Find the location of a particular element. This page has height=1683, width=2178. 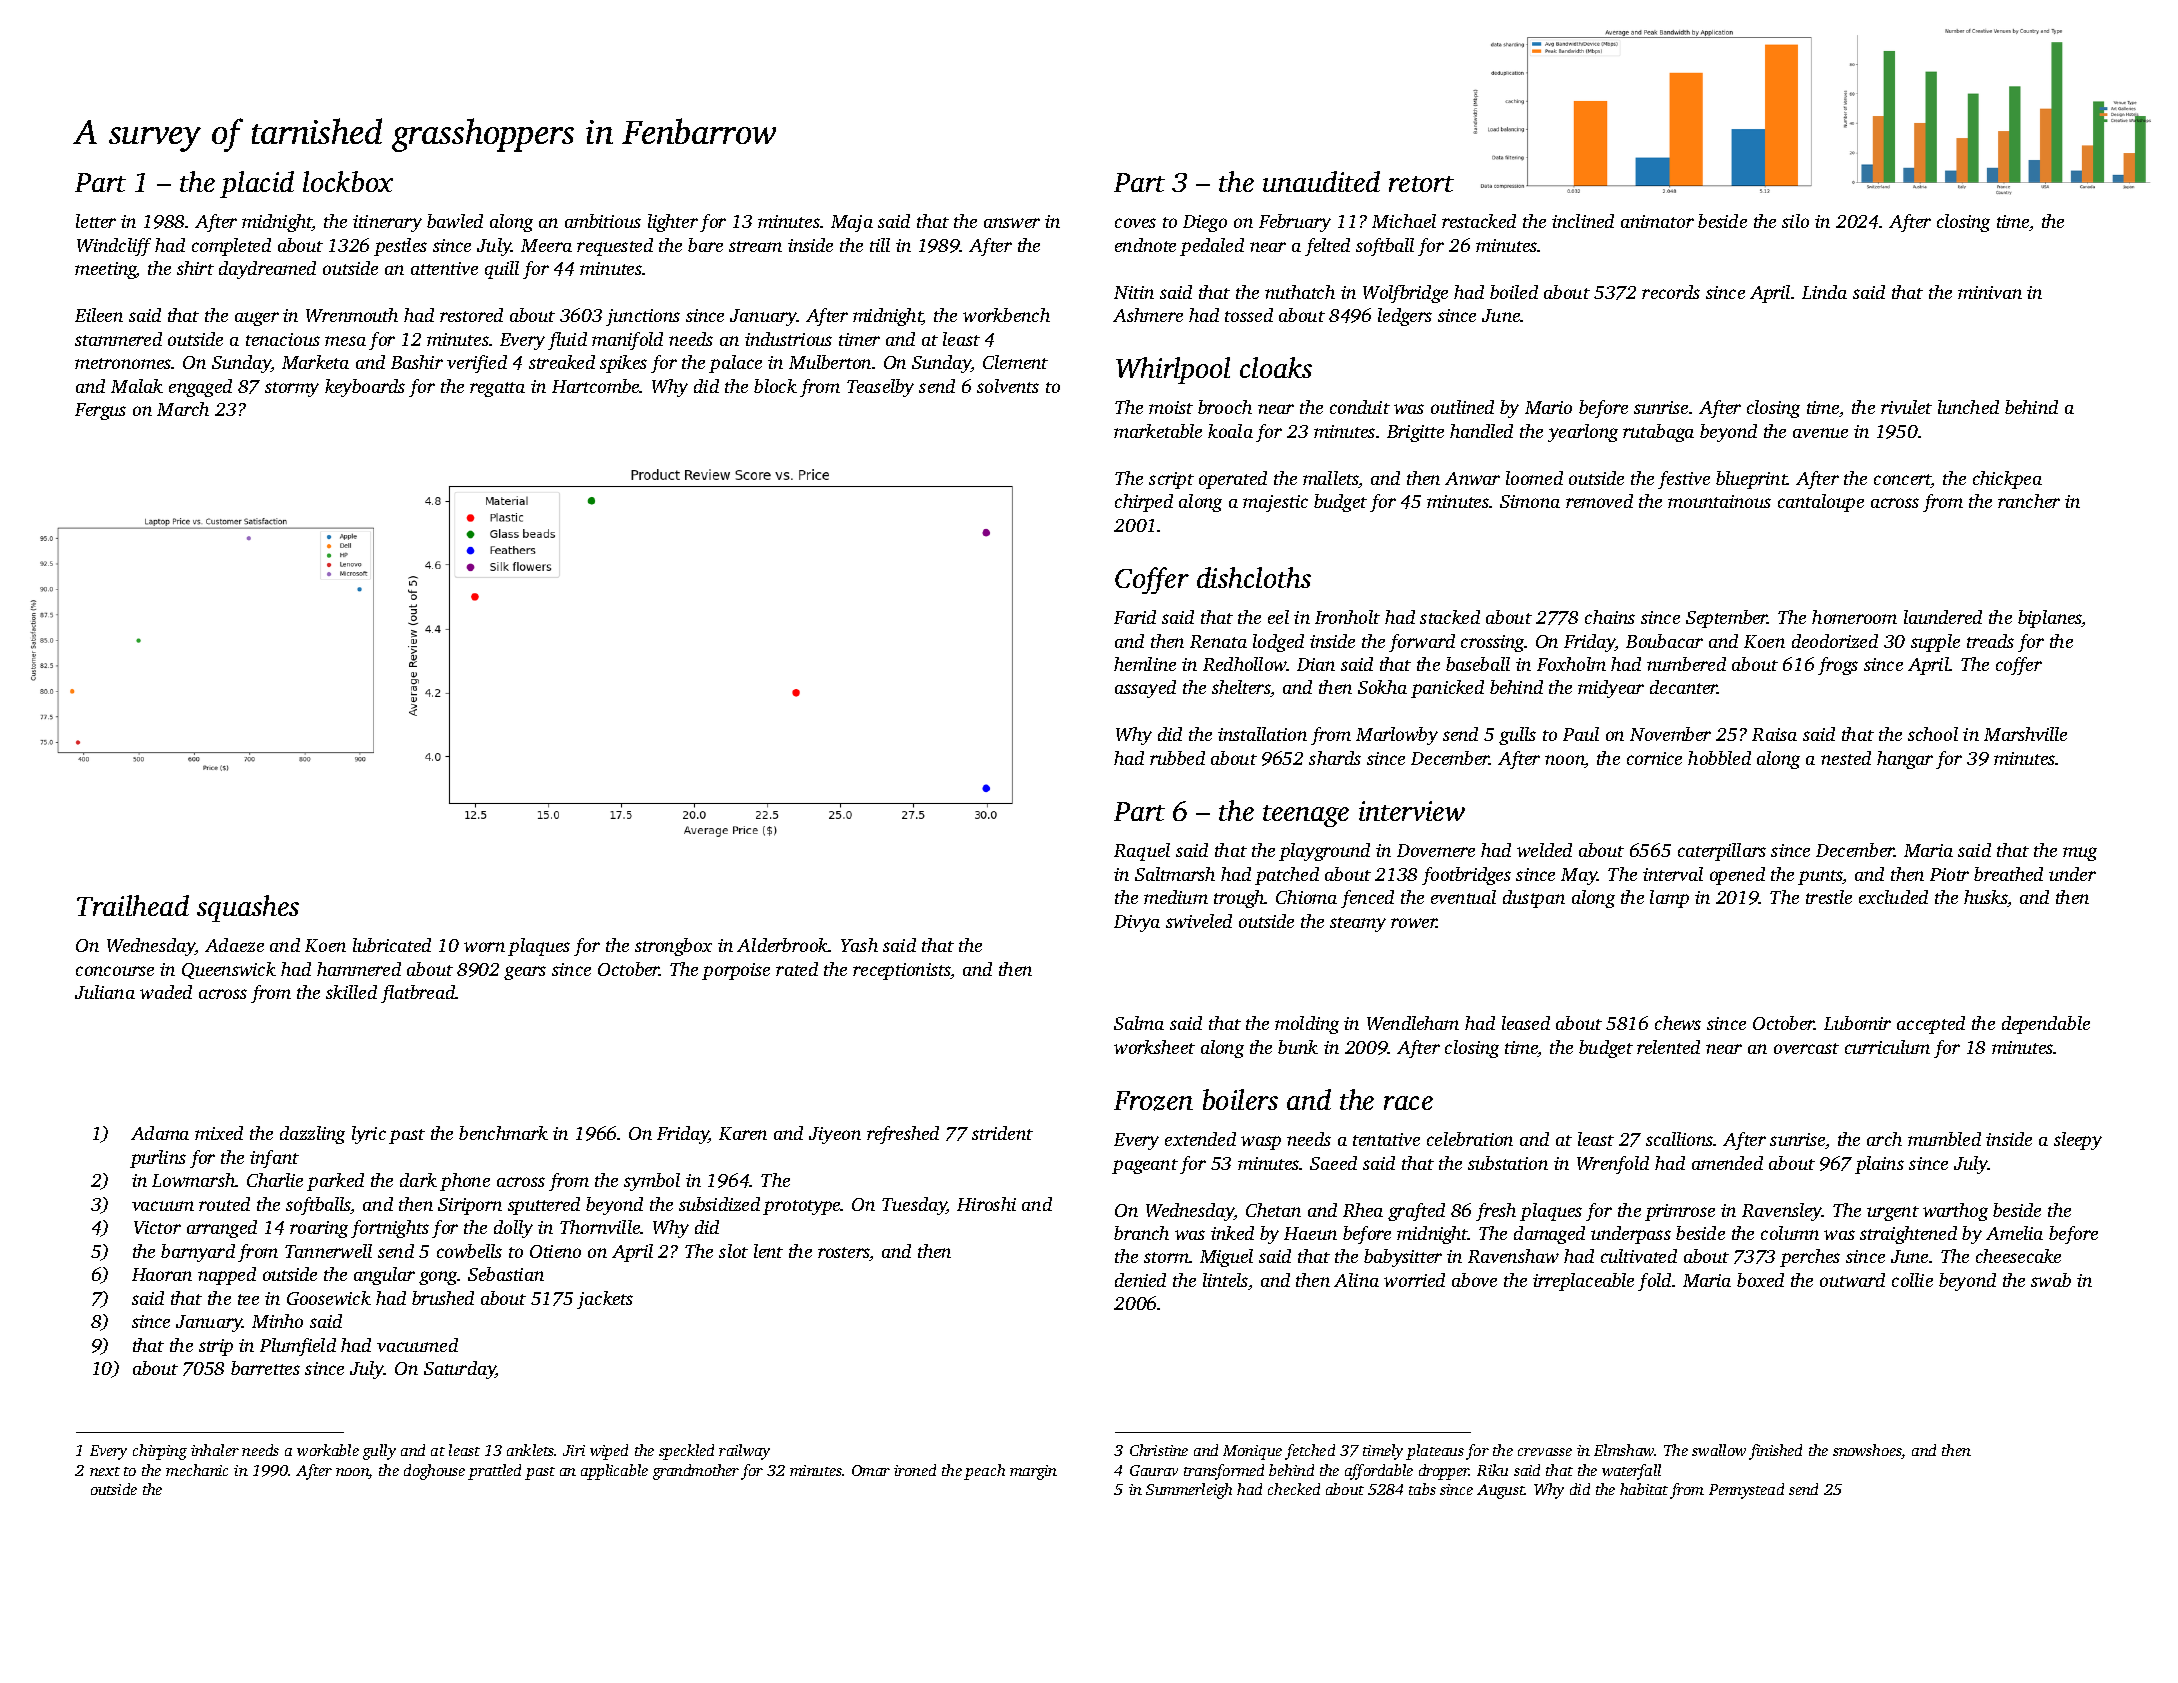

regatta is located at coordinates (497, 389).
